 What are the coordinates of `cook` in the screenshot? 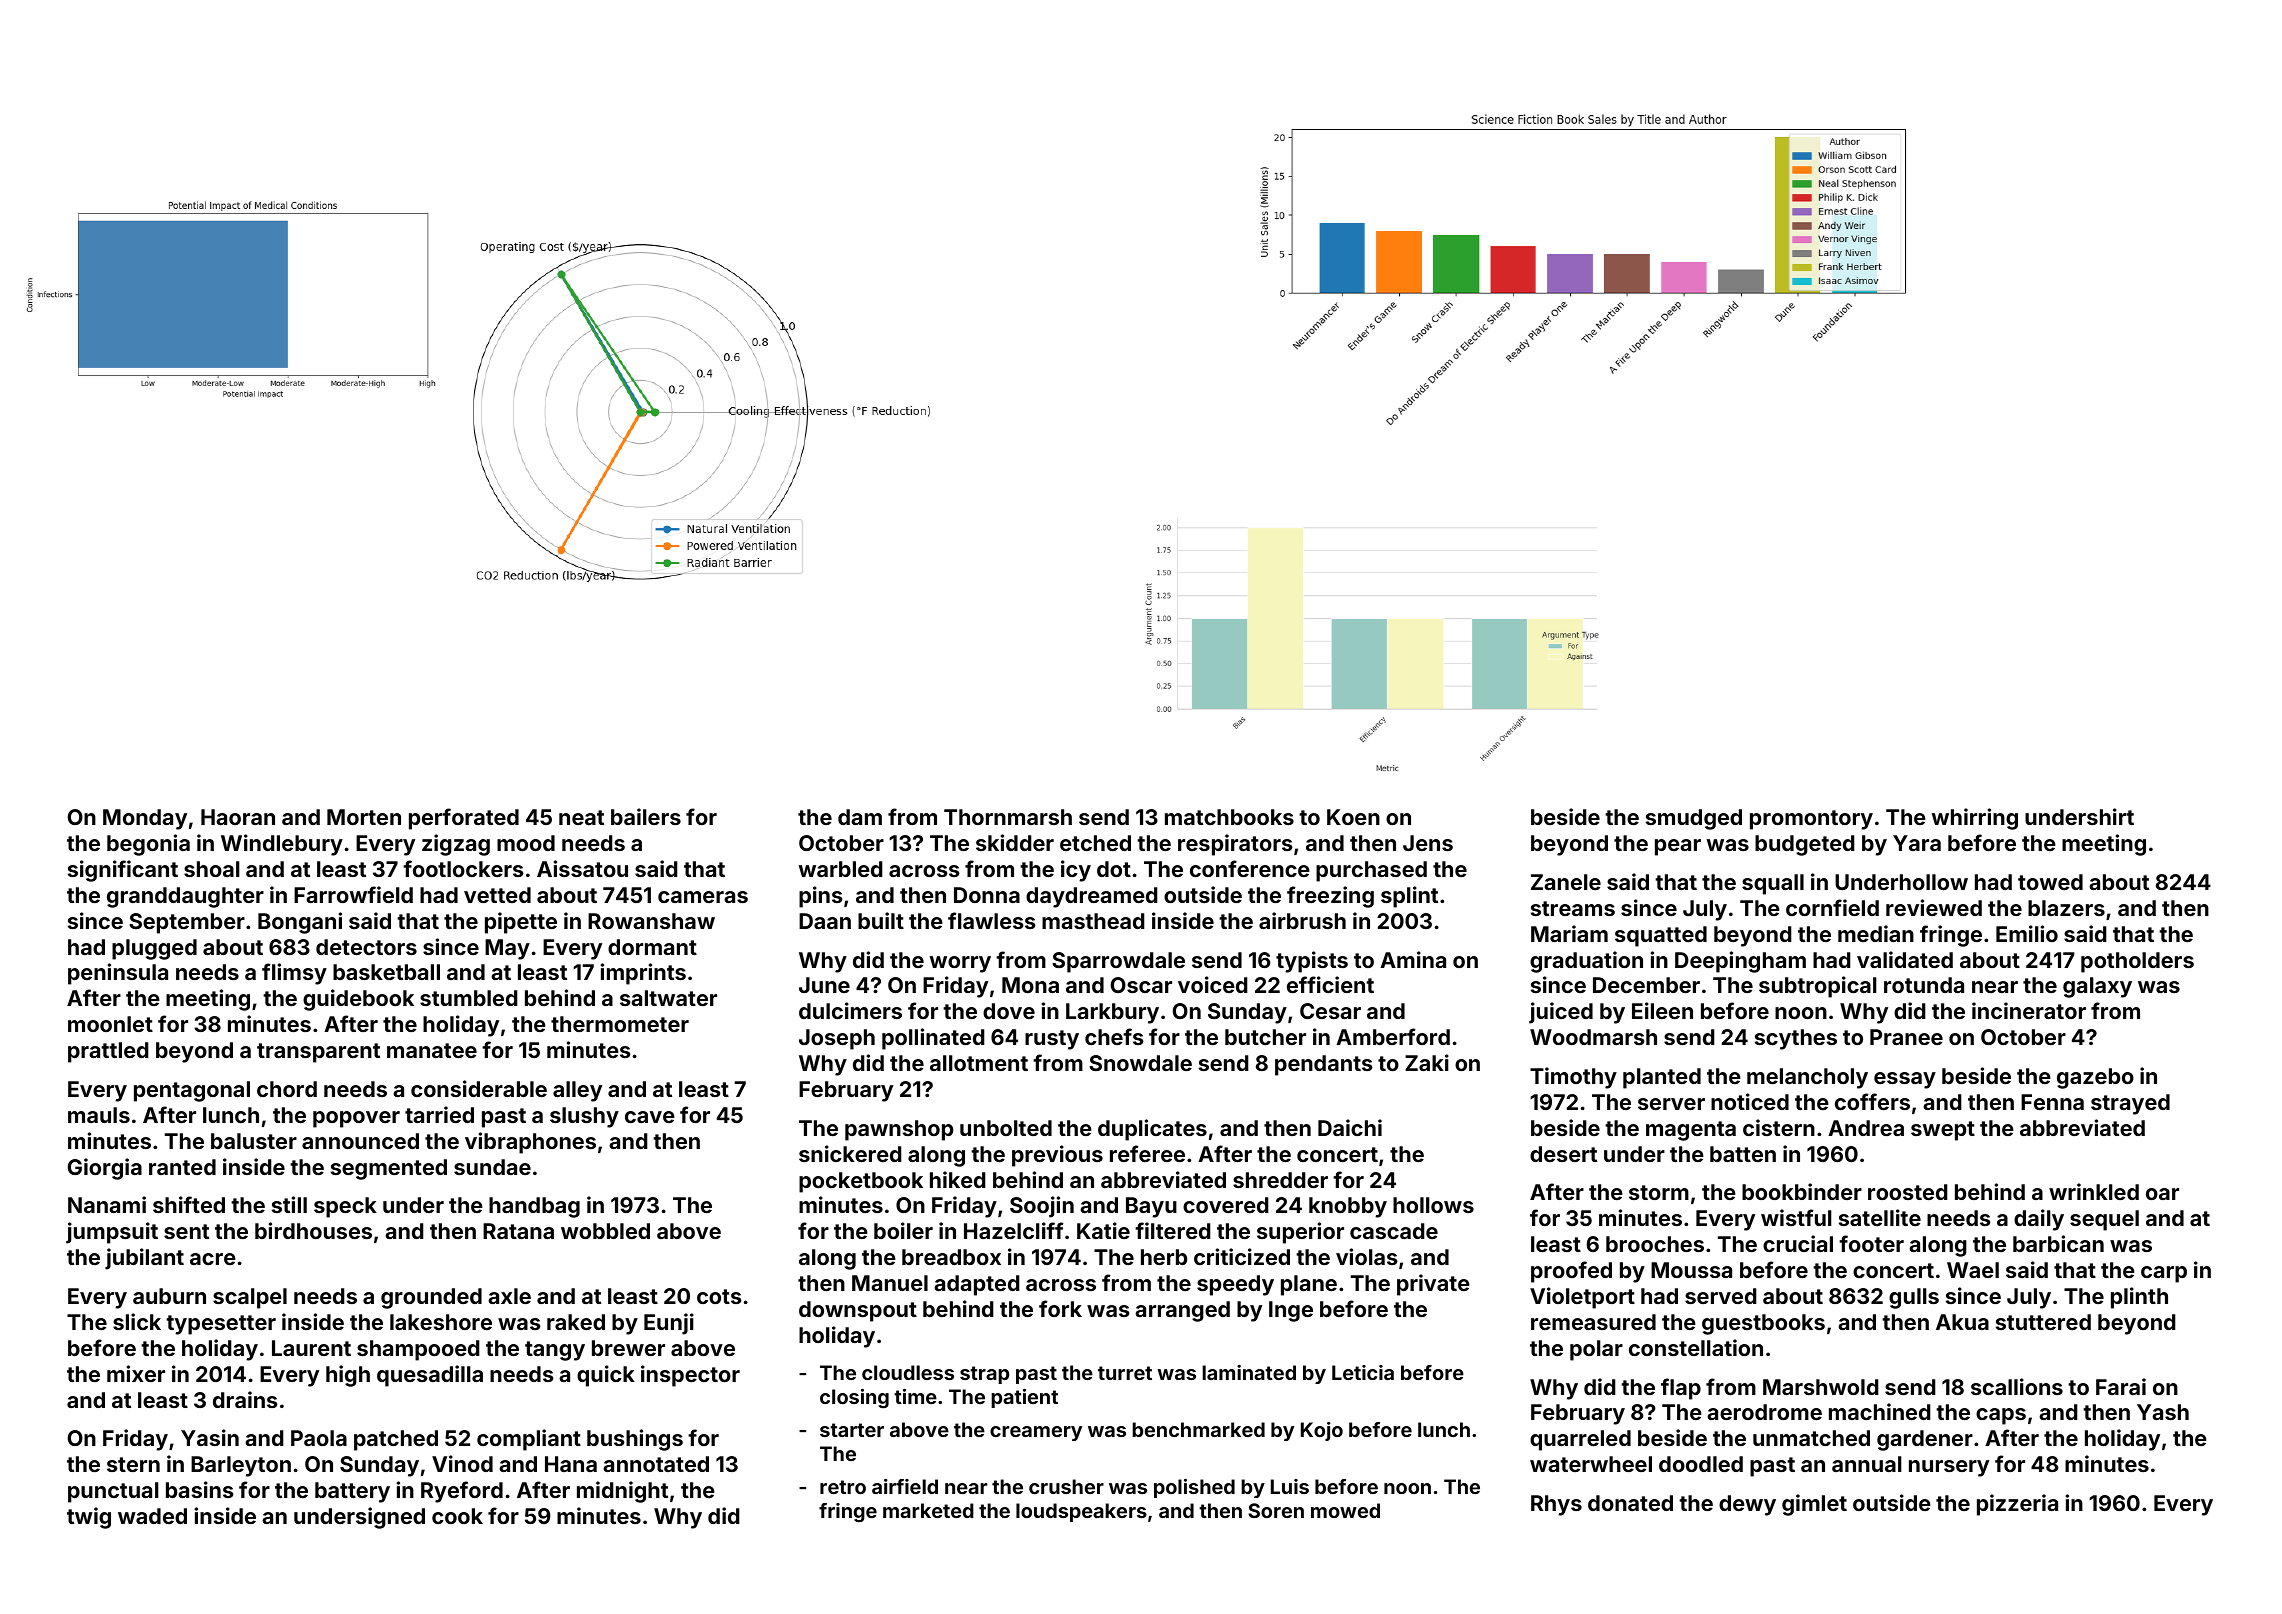 It's located at (457, 1516).
